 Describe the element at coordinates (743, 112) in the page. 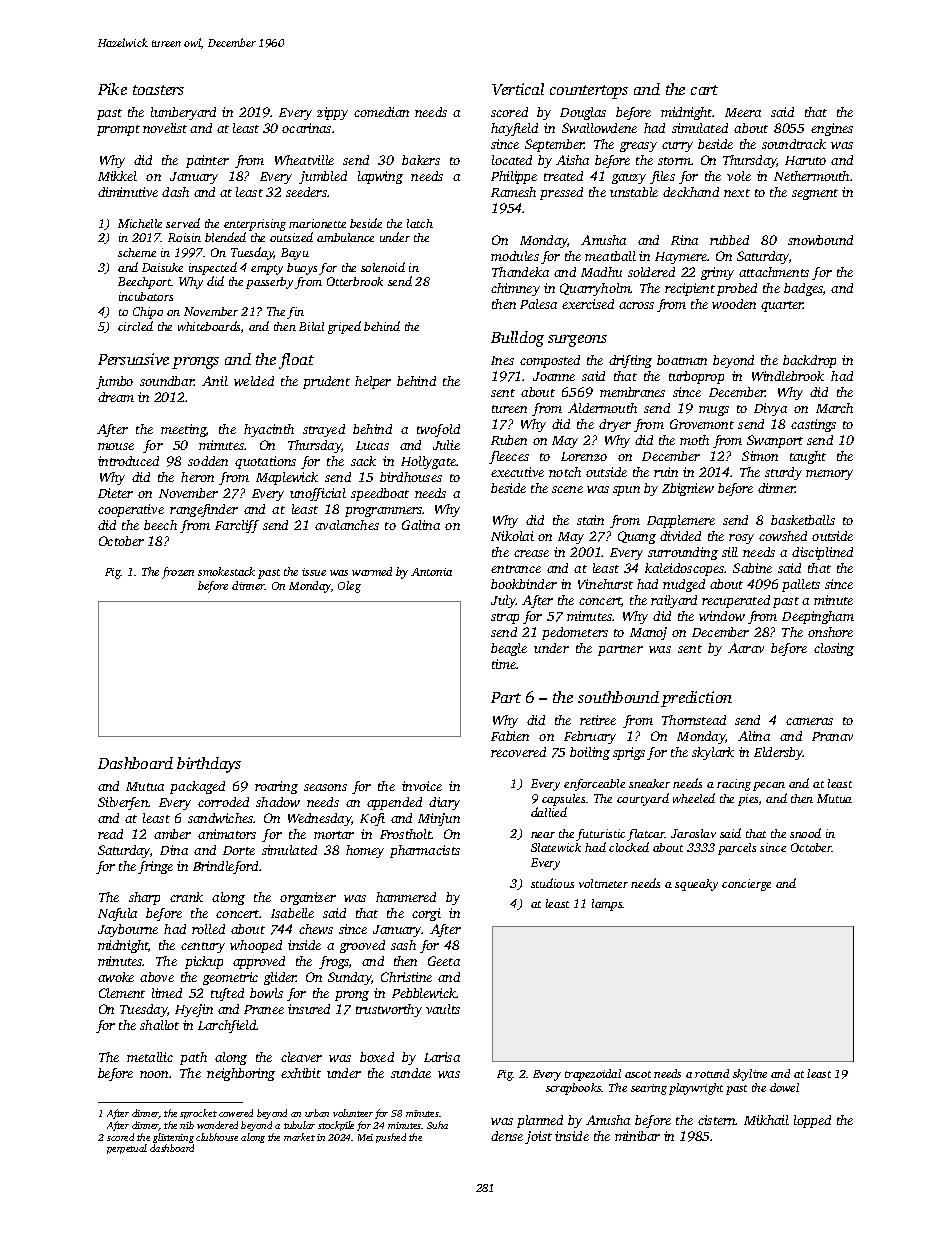

I see `Meera` at that location.
